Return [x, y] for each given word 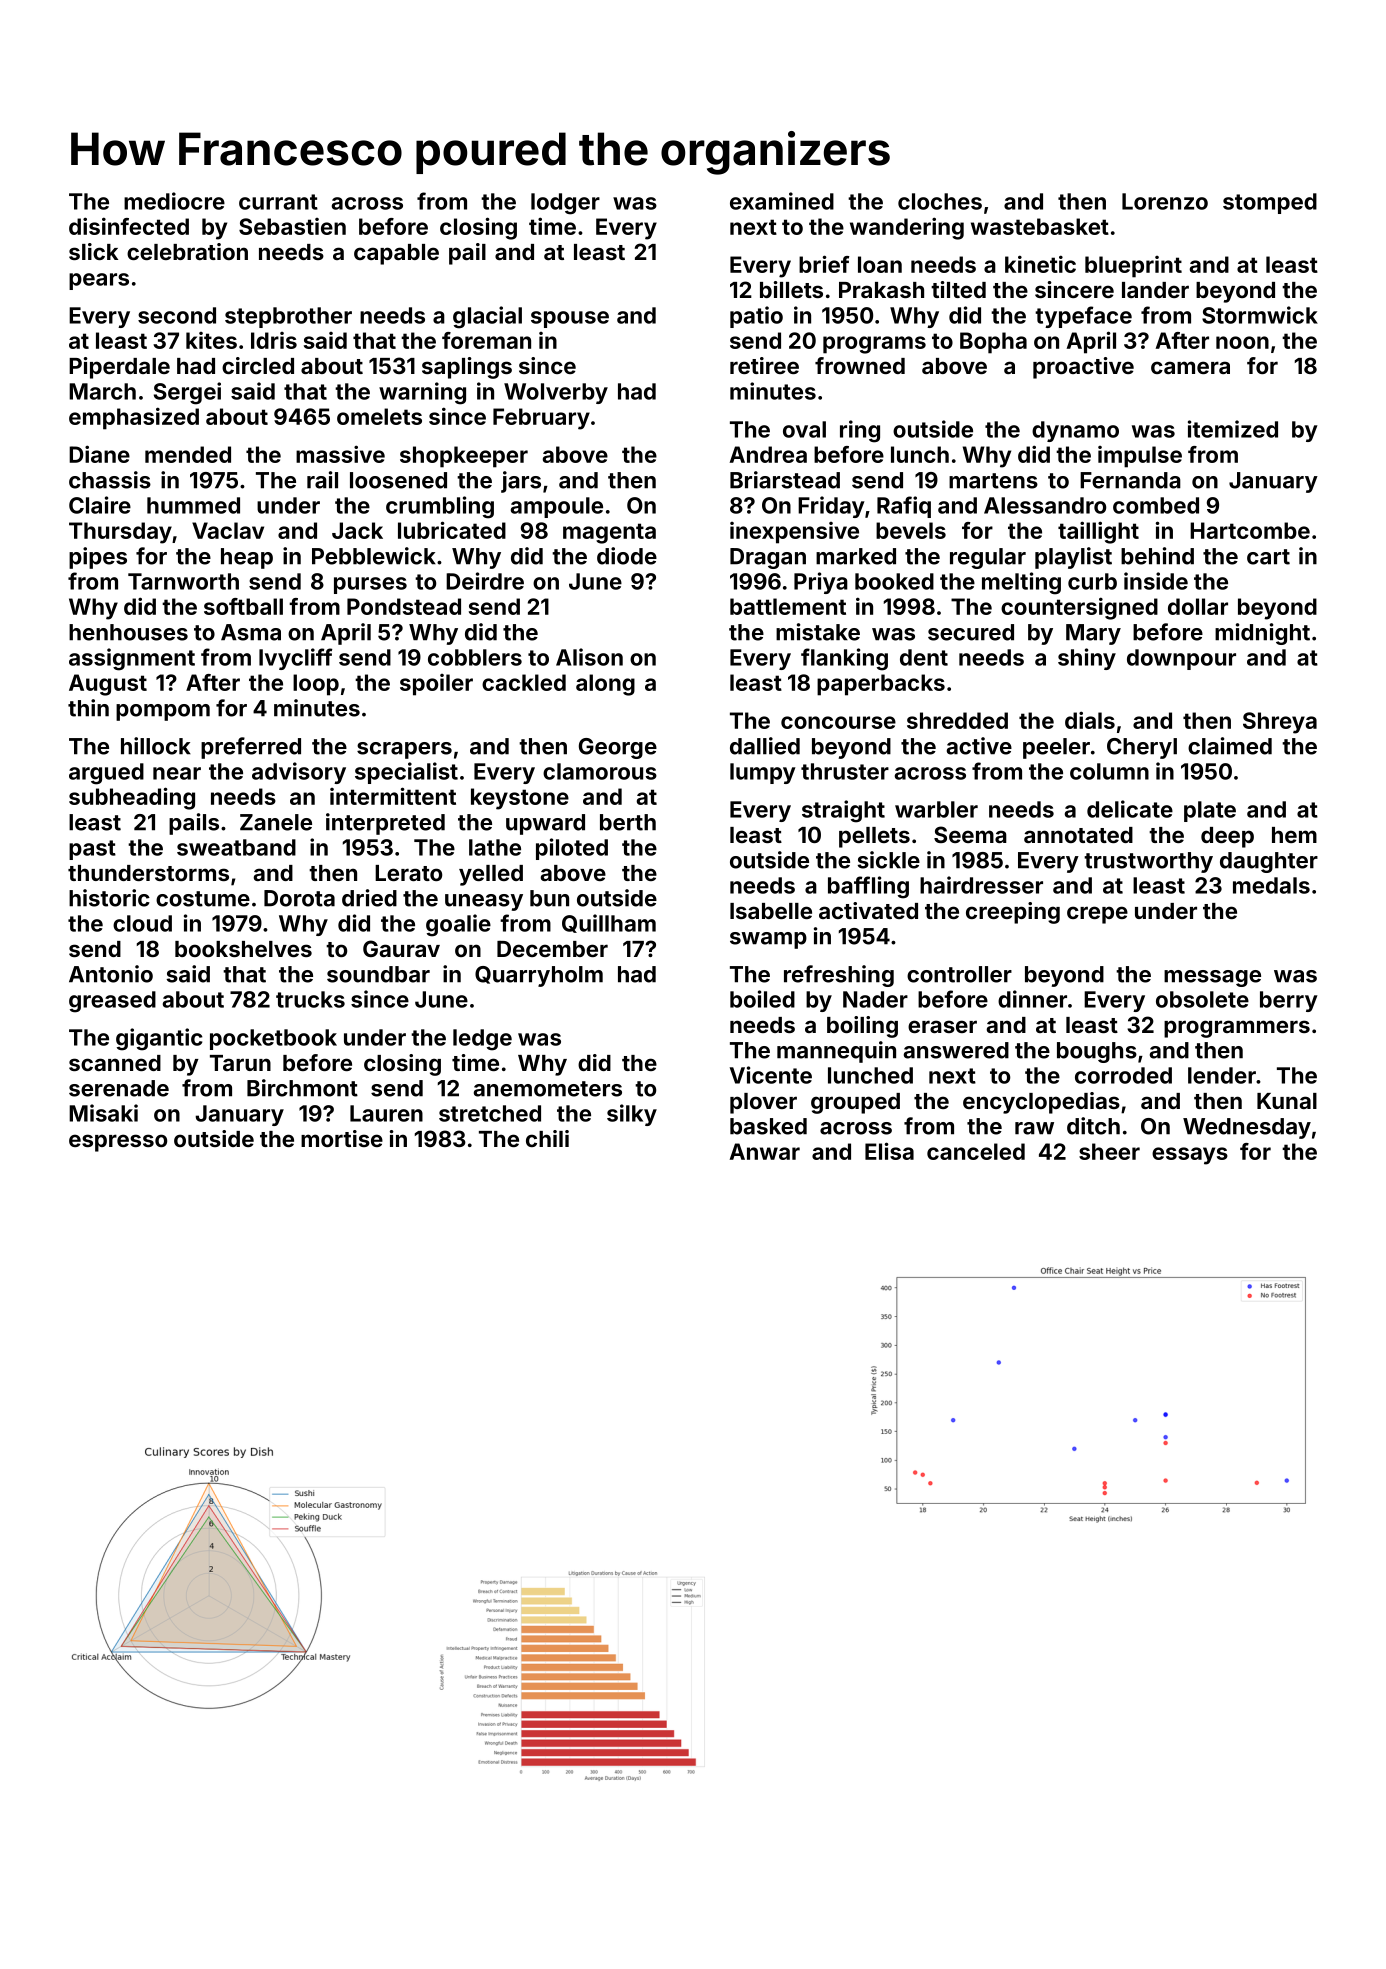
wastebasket [1040, 226]
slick [93, 251]
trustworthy [1148, 862]
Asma [251, 632]
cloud [142, 923]
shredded [957, 720]
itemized [1233, 429]
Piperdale [119, 368]
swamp [768, 940]
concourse [838, 722]
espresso [118, 1143]
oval [804, 429]
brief [824, 264]
